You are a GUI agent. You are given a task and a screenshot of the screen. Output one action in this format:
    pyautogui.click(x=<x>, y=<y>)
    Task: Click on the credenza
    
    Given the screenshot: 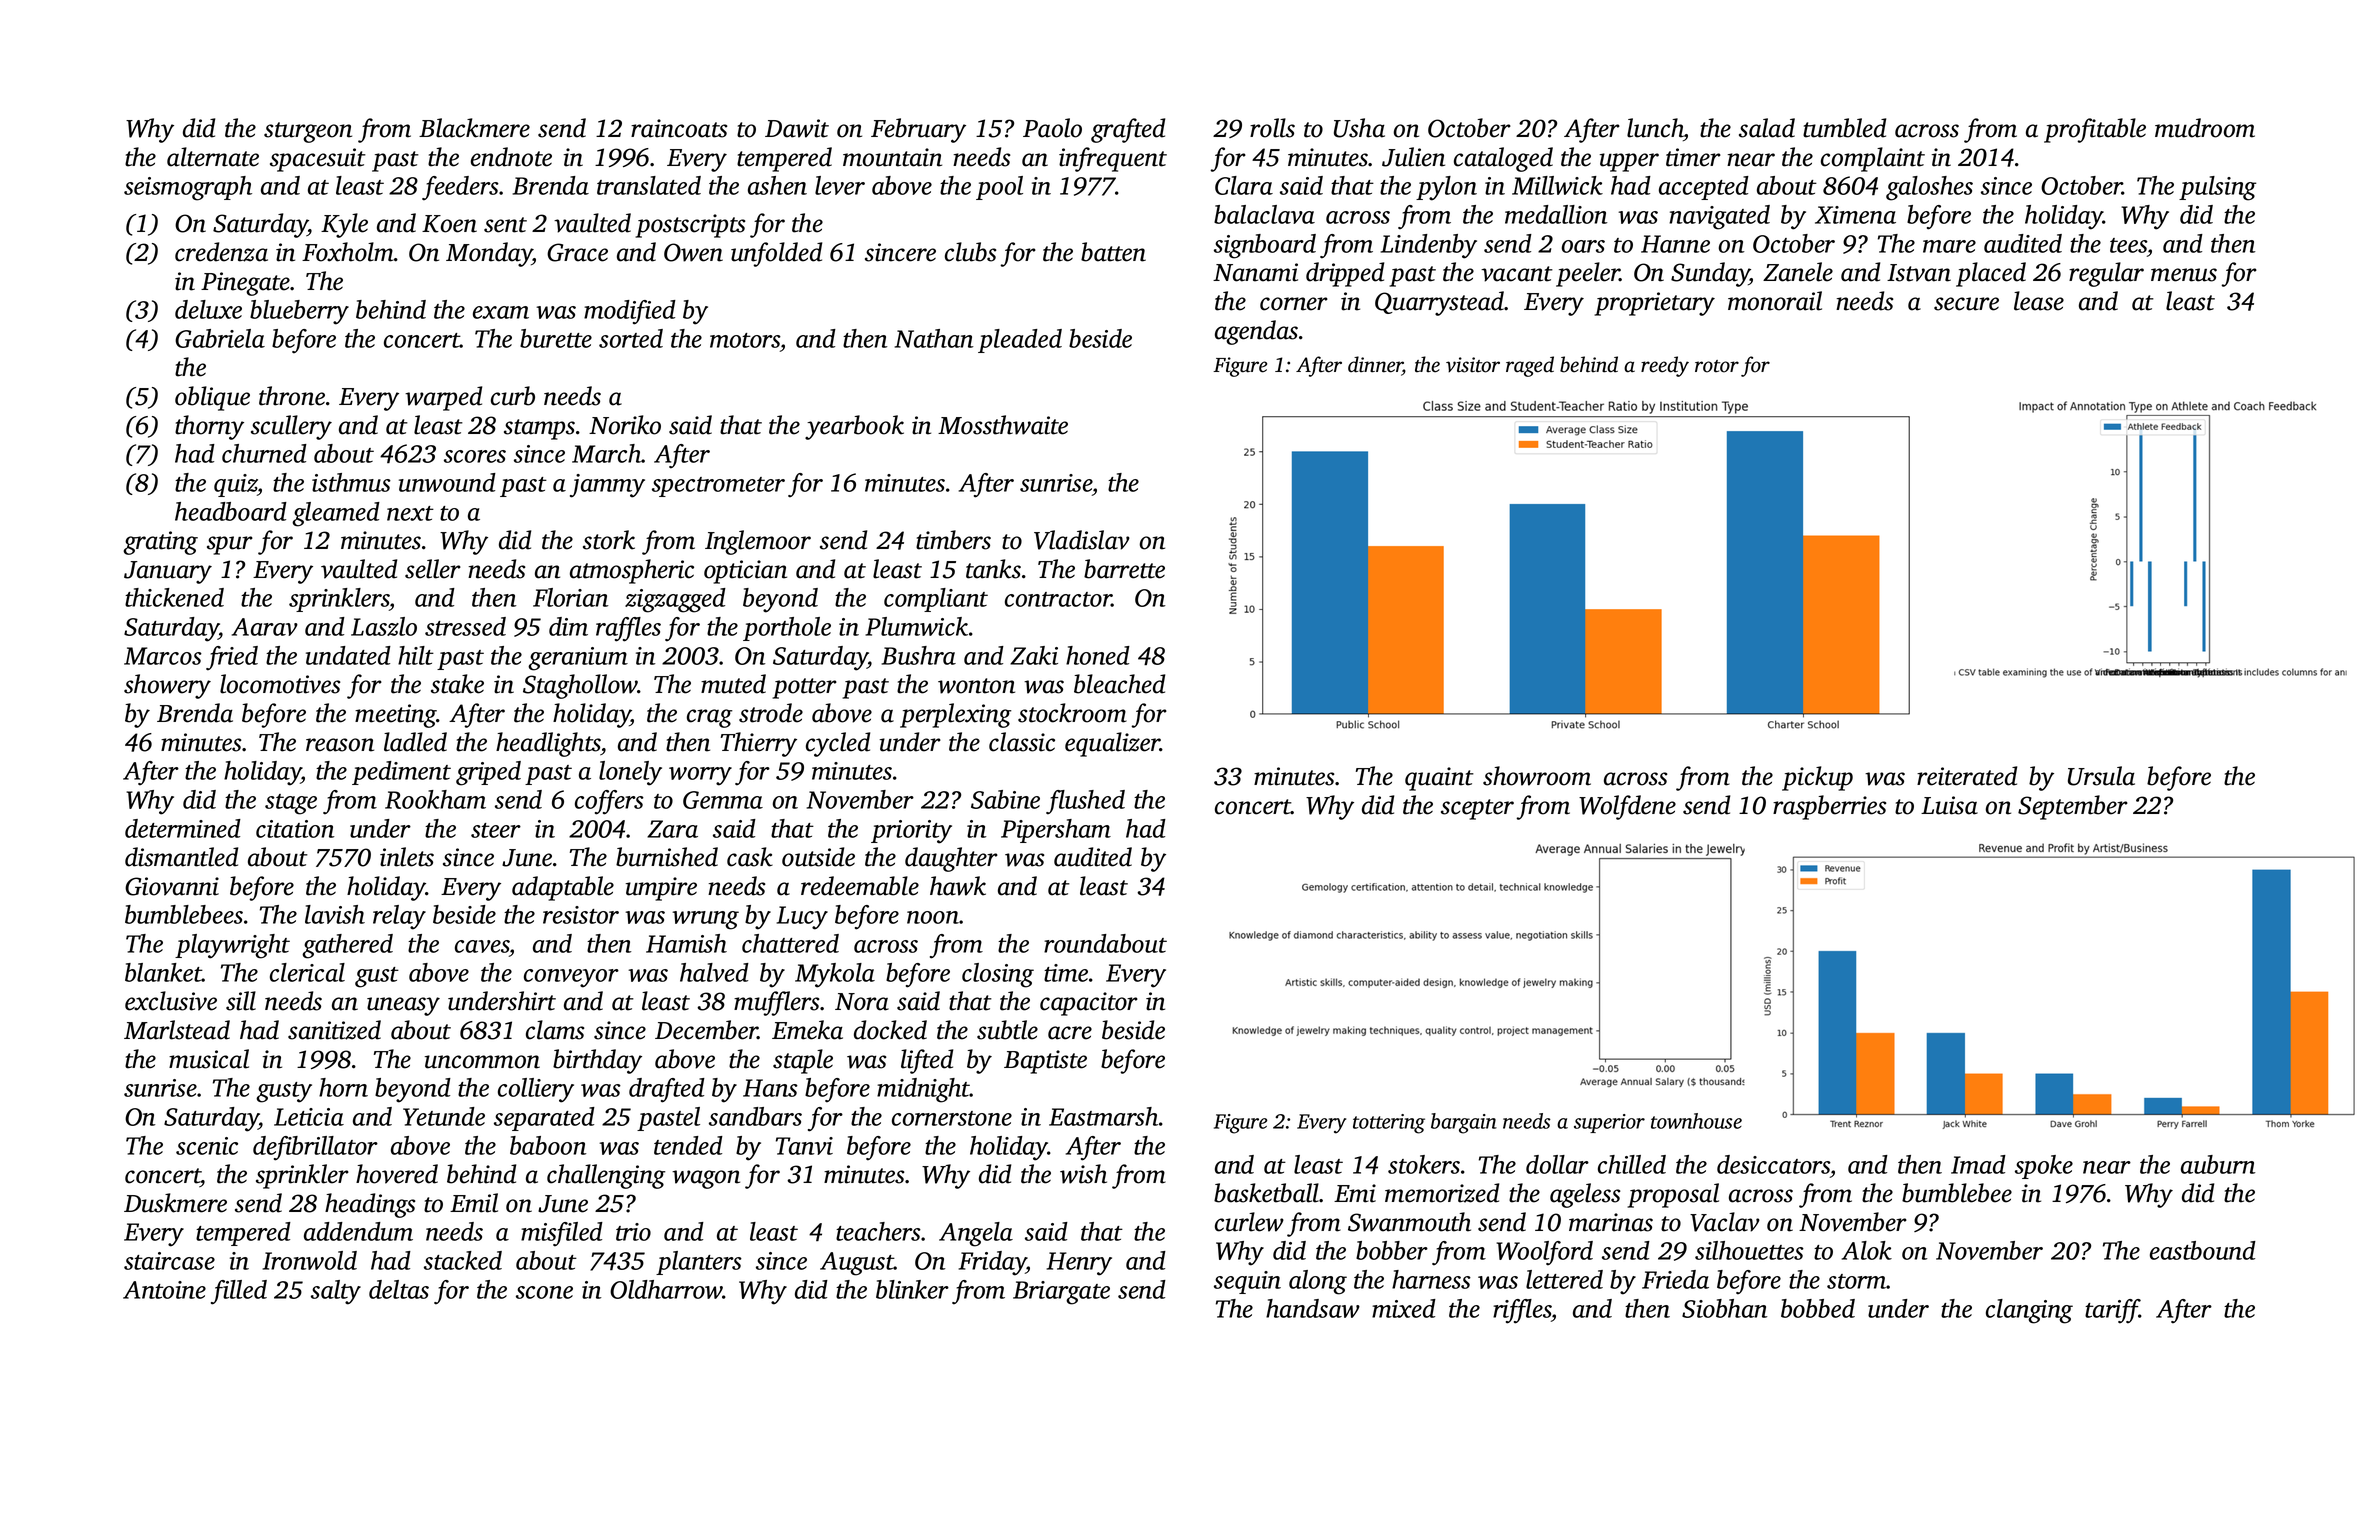 What is the action you would take?
    pyautogui.click(x=221, y=252)
